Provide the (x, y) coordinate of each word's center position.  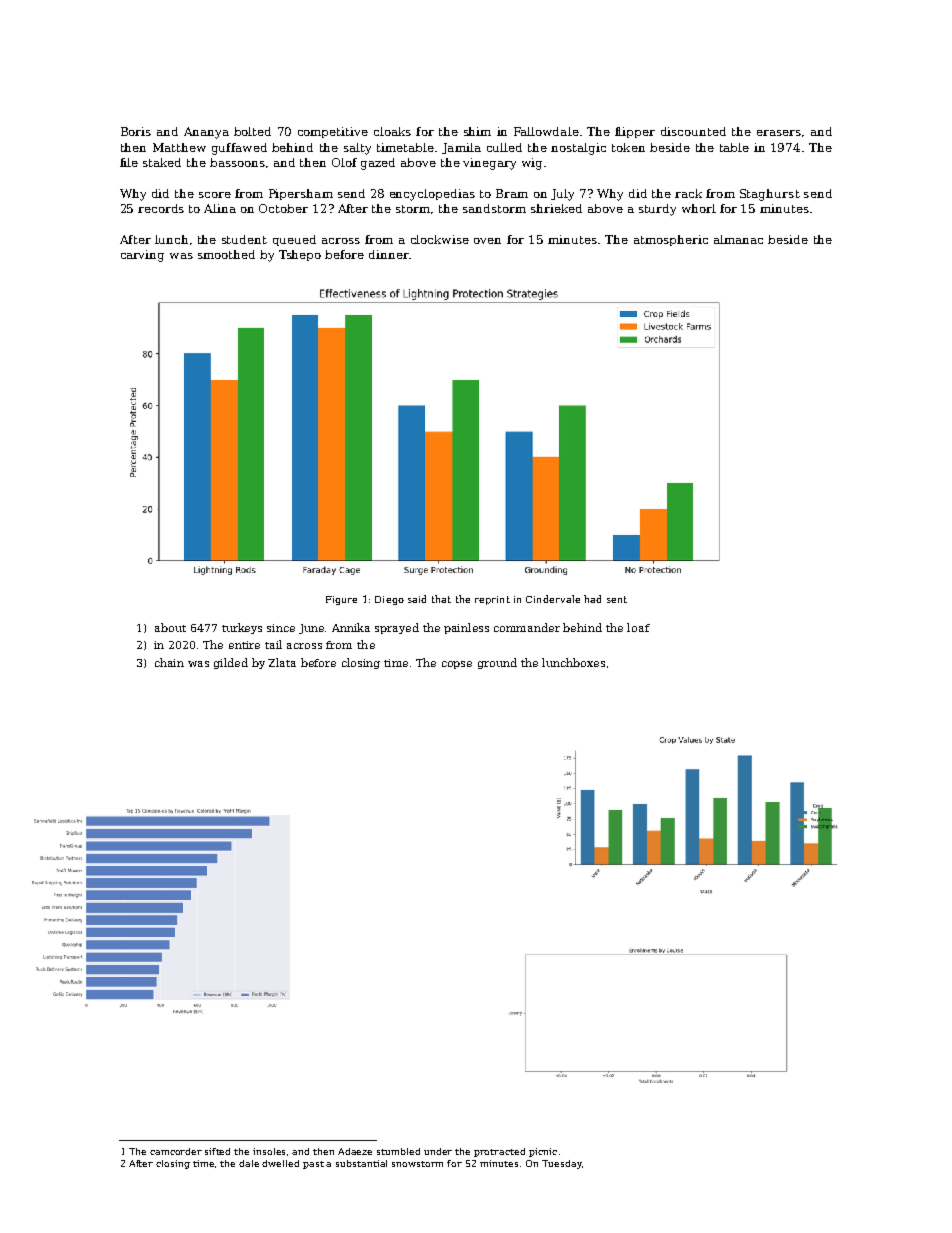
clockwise (440, 239)
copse (457, 665)
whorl (699, 208)
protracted (499, 1152)
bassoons (237, 162)
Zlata (282, 662)
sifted (217, 1151)
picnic (543, 1152)
